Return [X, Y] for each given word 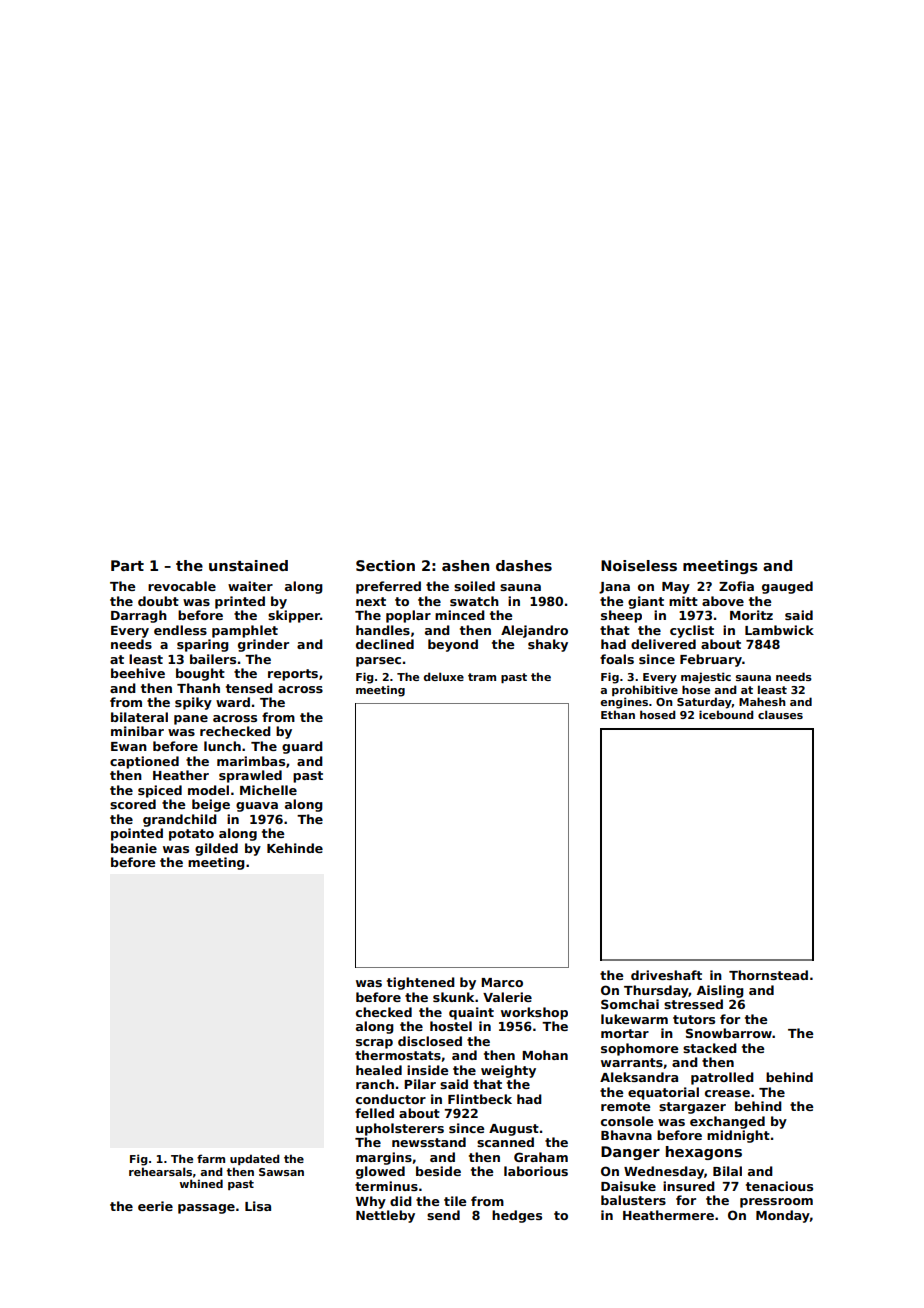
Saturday [704, 703]
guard [302, 747]
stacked [710, 1048]
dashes [524, 565]
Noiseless [639, 565]
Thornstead [768, 975]
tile [455, 1201]
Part [127, 565]
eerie [155, 1206]
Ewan [129, 746]
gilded [216, 849]
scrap [374, 1044]
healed [379, 1070]
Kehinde [295, 848]
